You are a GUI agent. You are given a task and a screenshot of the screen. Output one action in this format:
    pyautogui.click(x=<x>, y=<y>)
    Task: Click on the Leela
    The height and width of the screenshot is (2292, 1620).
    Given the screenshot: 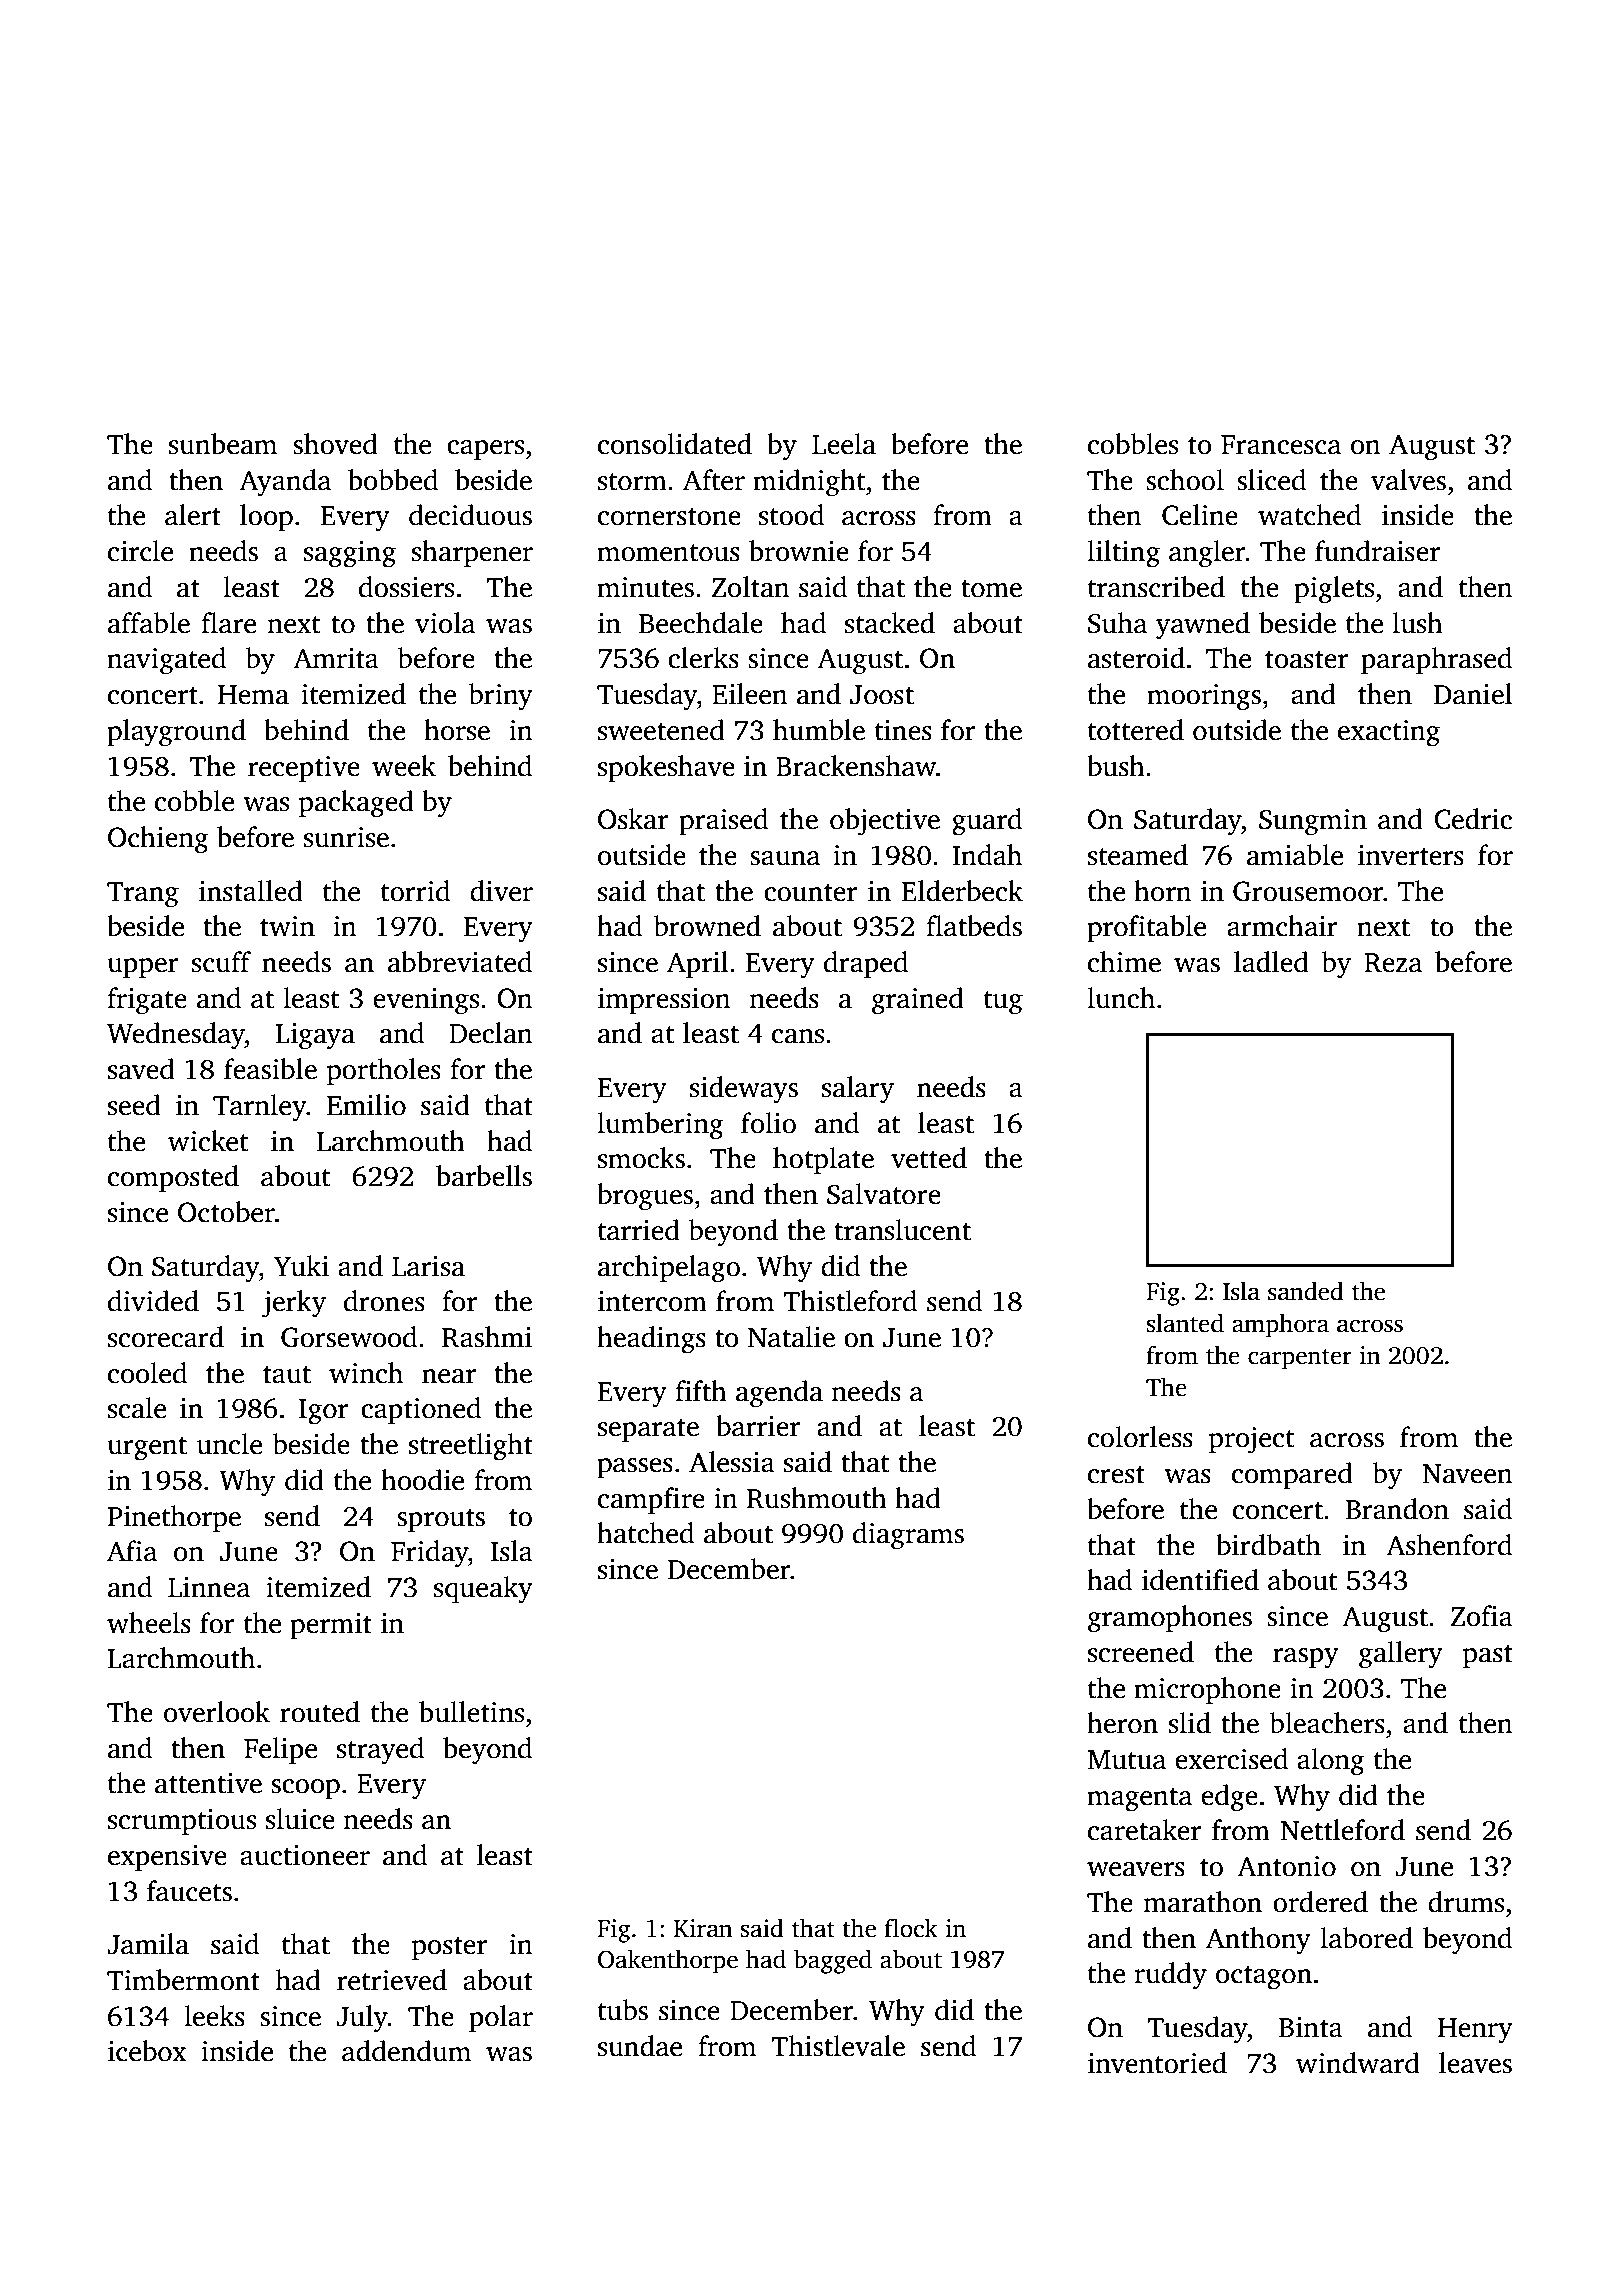 What is the action you would take?
    pyautogui.click(x=844, y=444)
